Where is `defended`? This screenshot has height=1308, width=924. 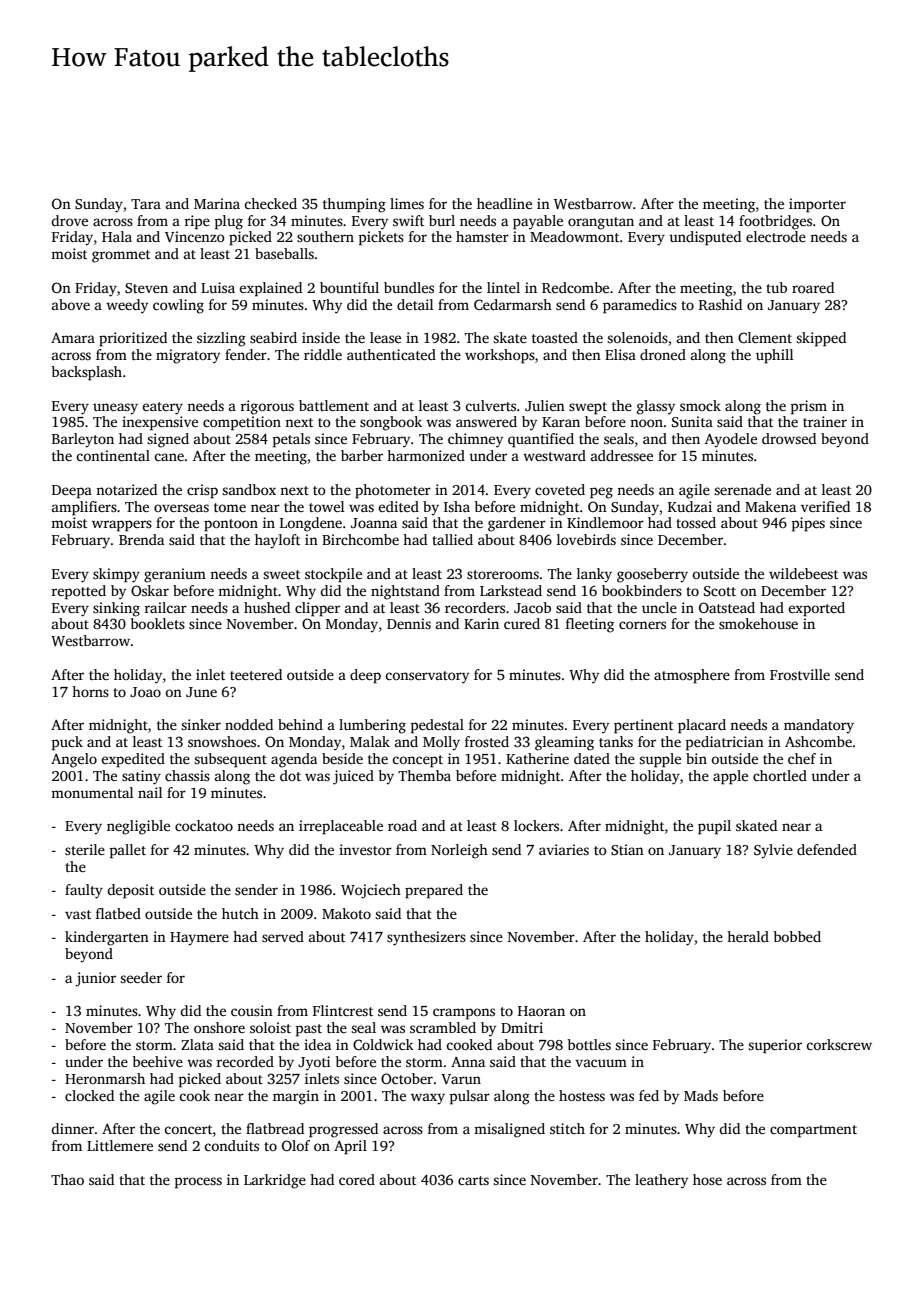
defended is located at coordinates (827, 849).
